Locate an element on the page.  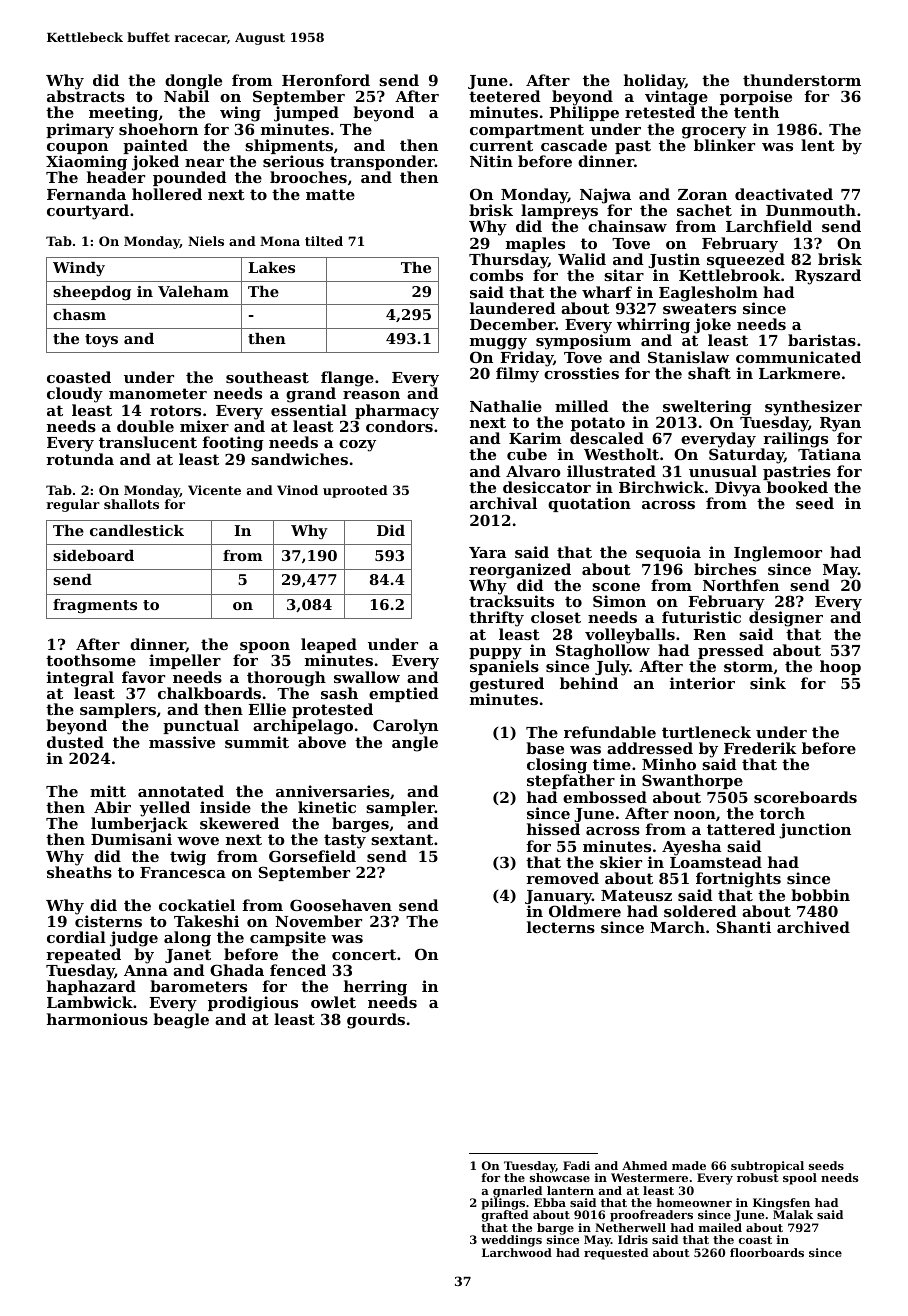
sideboard is located at coordinates (93, 555).
